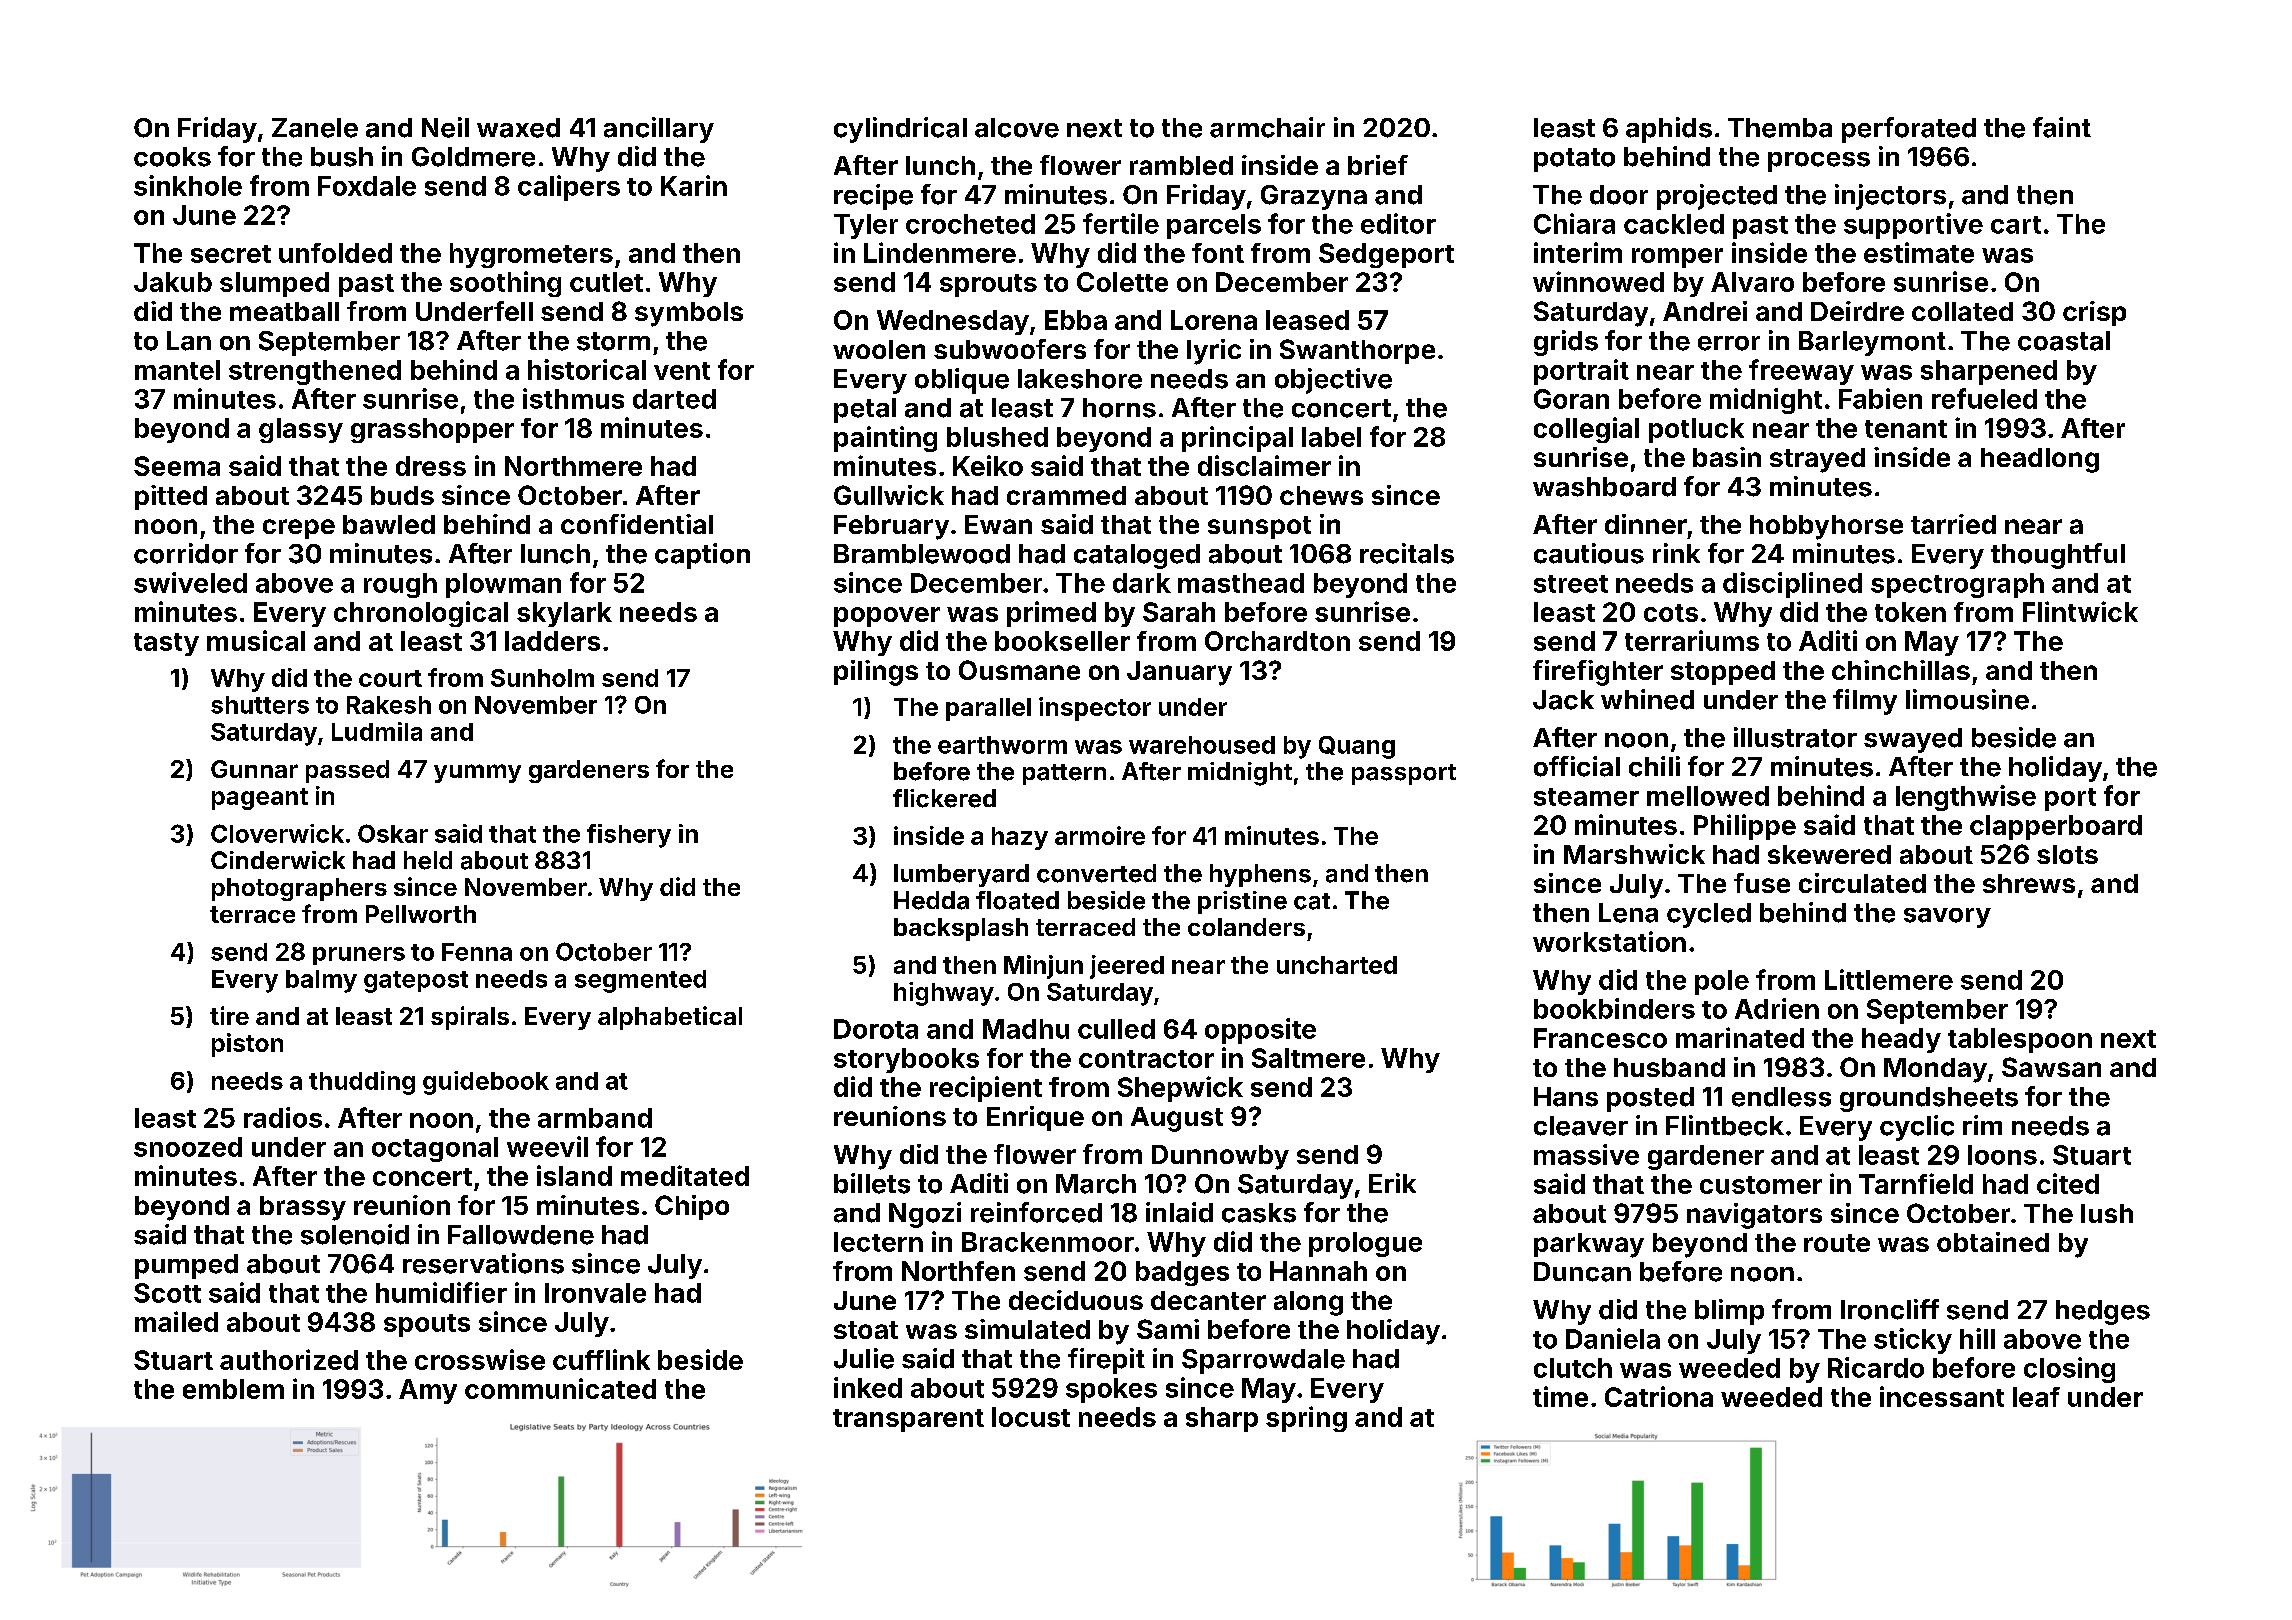 The image size is (2292, 1620). Describe the element at coordinates (172, 157) in the screenshot. I see `cooks` at that location.
